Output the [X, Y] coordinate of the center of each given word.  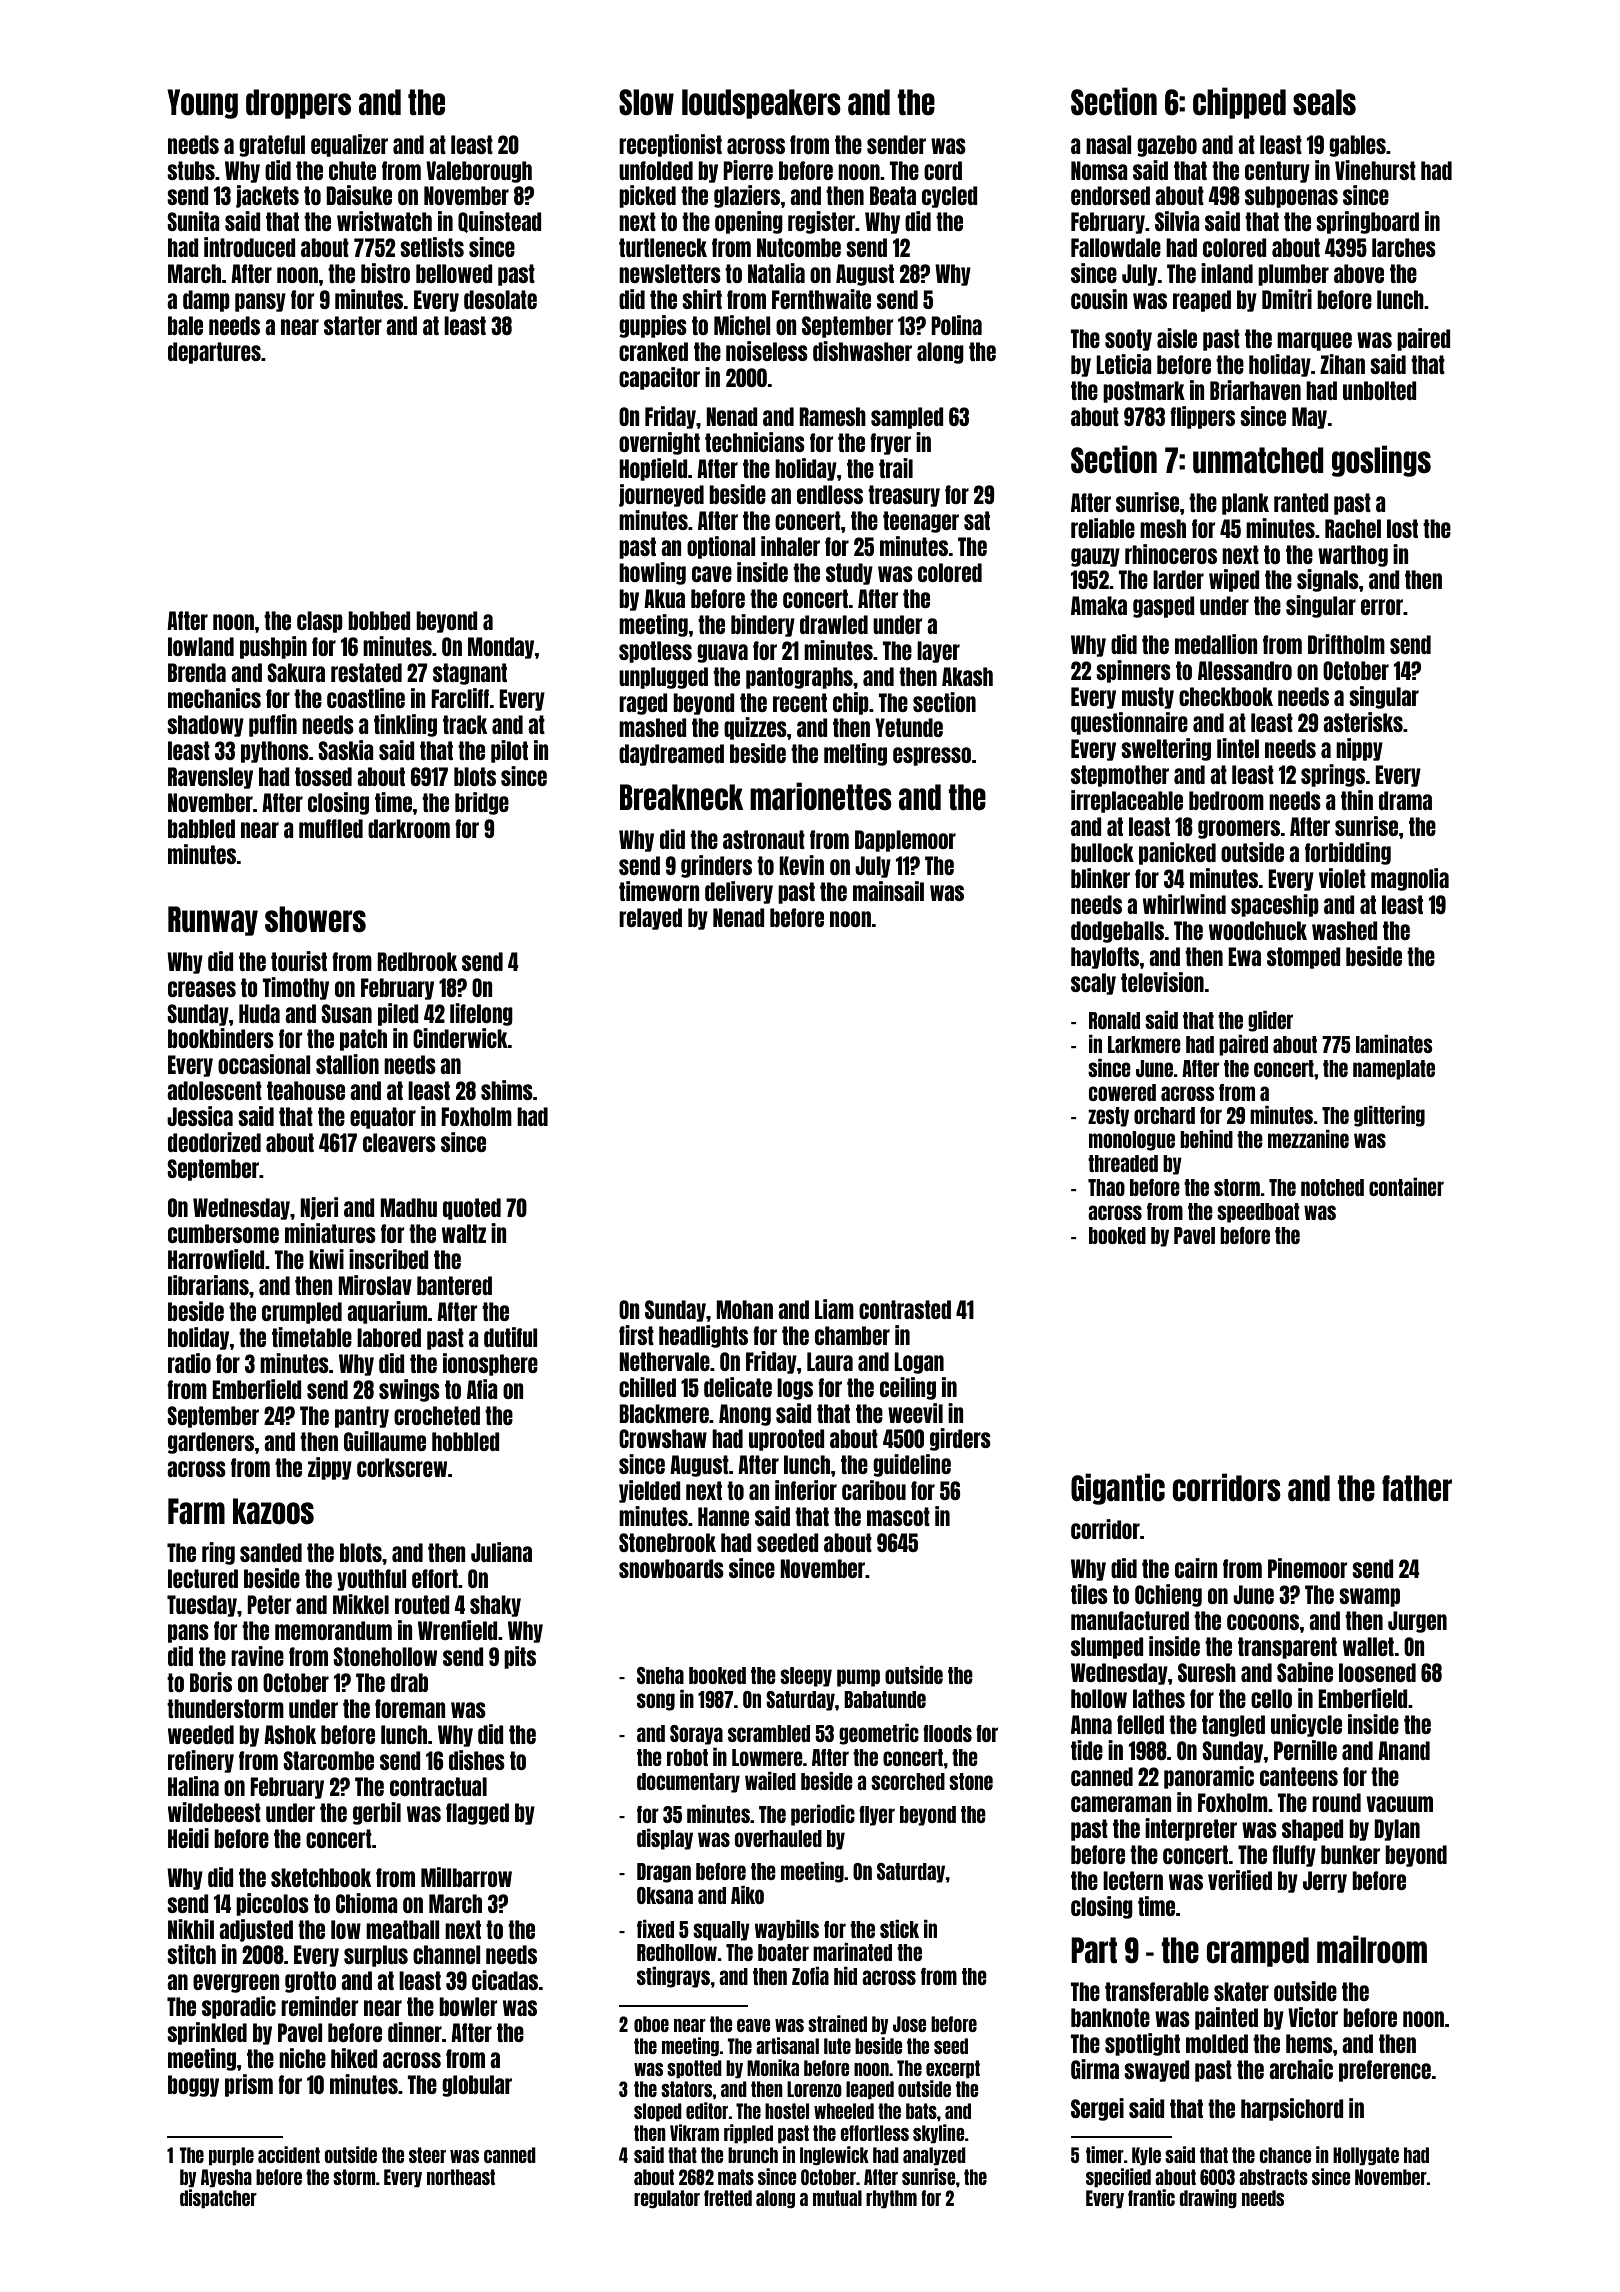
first [636, 1335]
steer [427, 2155]
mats [736, 2177]
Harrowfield [216, 1259]
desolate [500, 299]
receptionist [670, 145]
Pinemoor [1307, 1568]
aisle [1177, 338]
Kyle [1146, 2156]
